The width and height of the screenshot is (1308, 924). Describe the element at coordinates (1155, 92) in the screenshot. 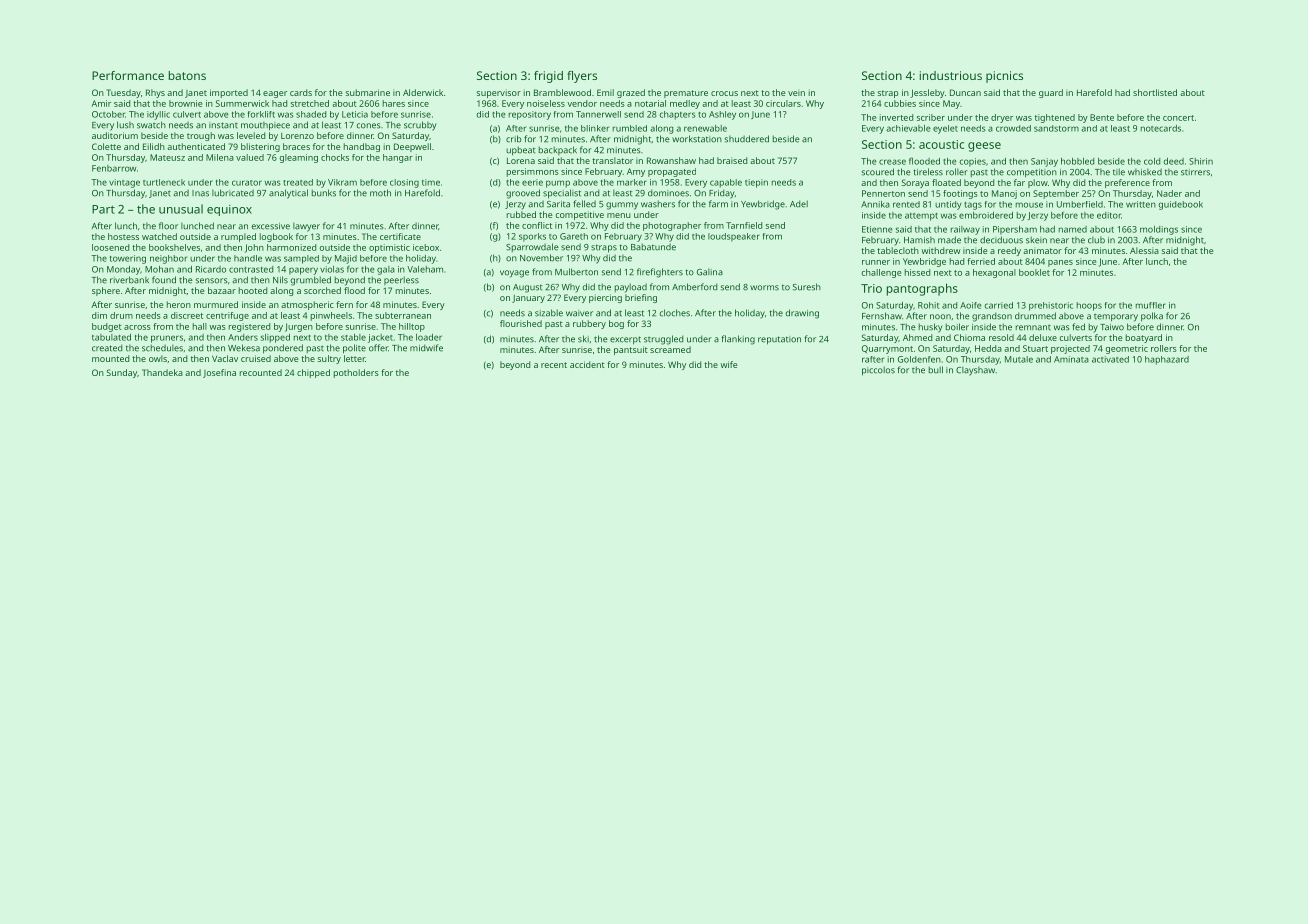

I see `shortlisted` at that location.
